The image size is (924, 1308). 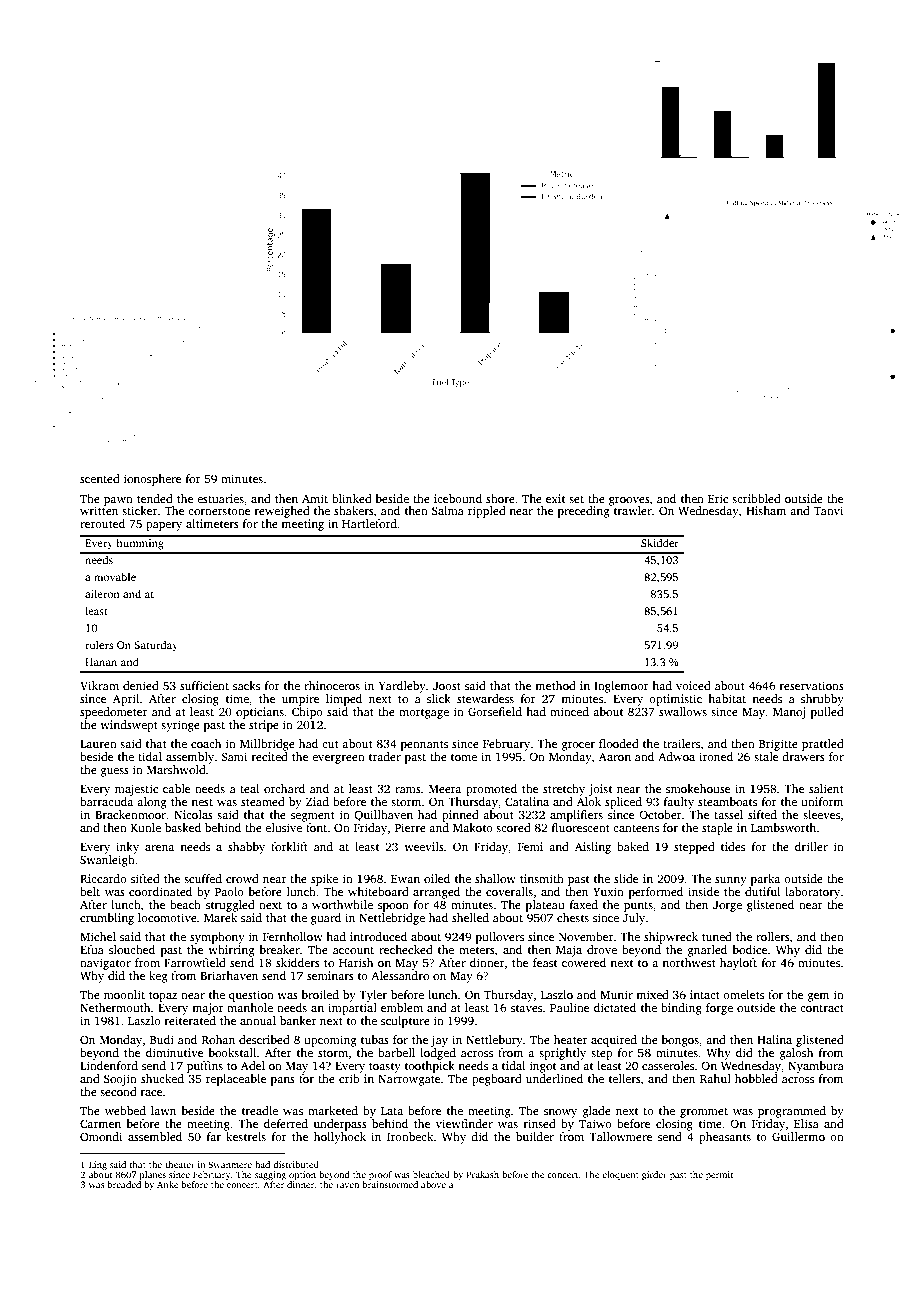 I want to click on Pierre, so click(x=410, y=827).
